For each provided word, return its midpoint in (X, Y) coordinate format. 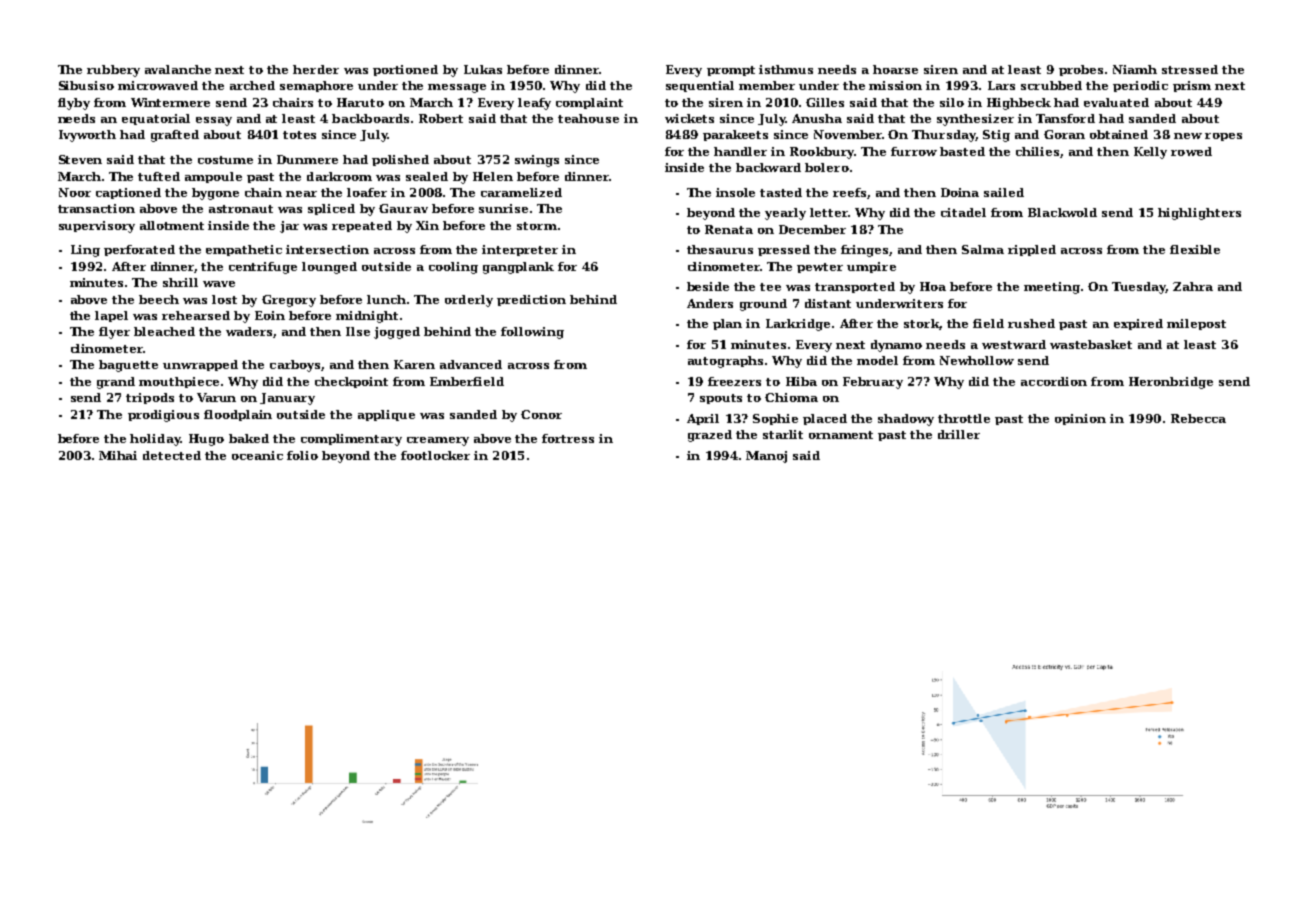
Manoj (766, 457)
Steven (80, 159)
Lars (1001, 85)
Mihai (118, 455)
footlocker (435, 455)
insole (735, 192)
